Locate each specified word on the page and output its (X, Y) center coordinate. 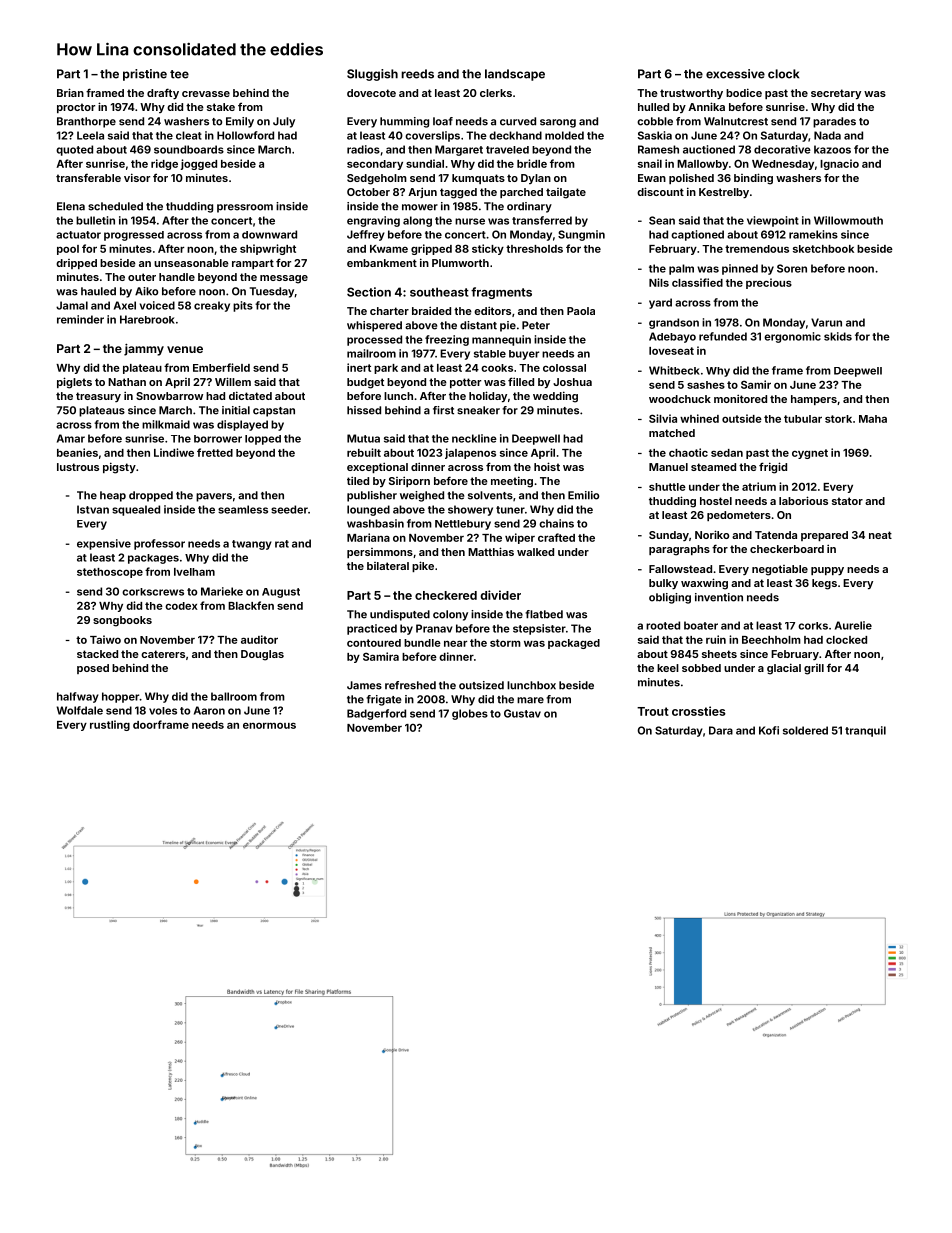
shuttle (667, 487)
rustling (110, 725)
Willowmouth (848, 220)
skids (838, 336)
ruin (716, 639)
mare (530, 700)
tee (179, 74)
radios (363, 149)
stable (490, 354)
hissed (364, 410)
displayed (242, 425)
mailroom (371, 353)
